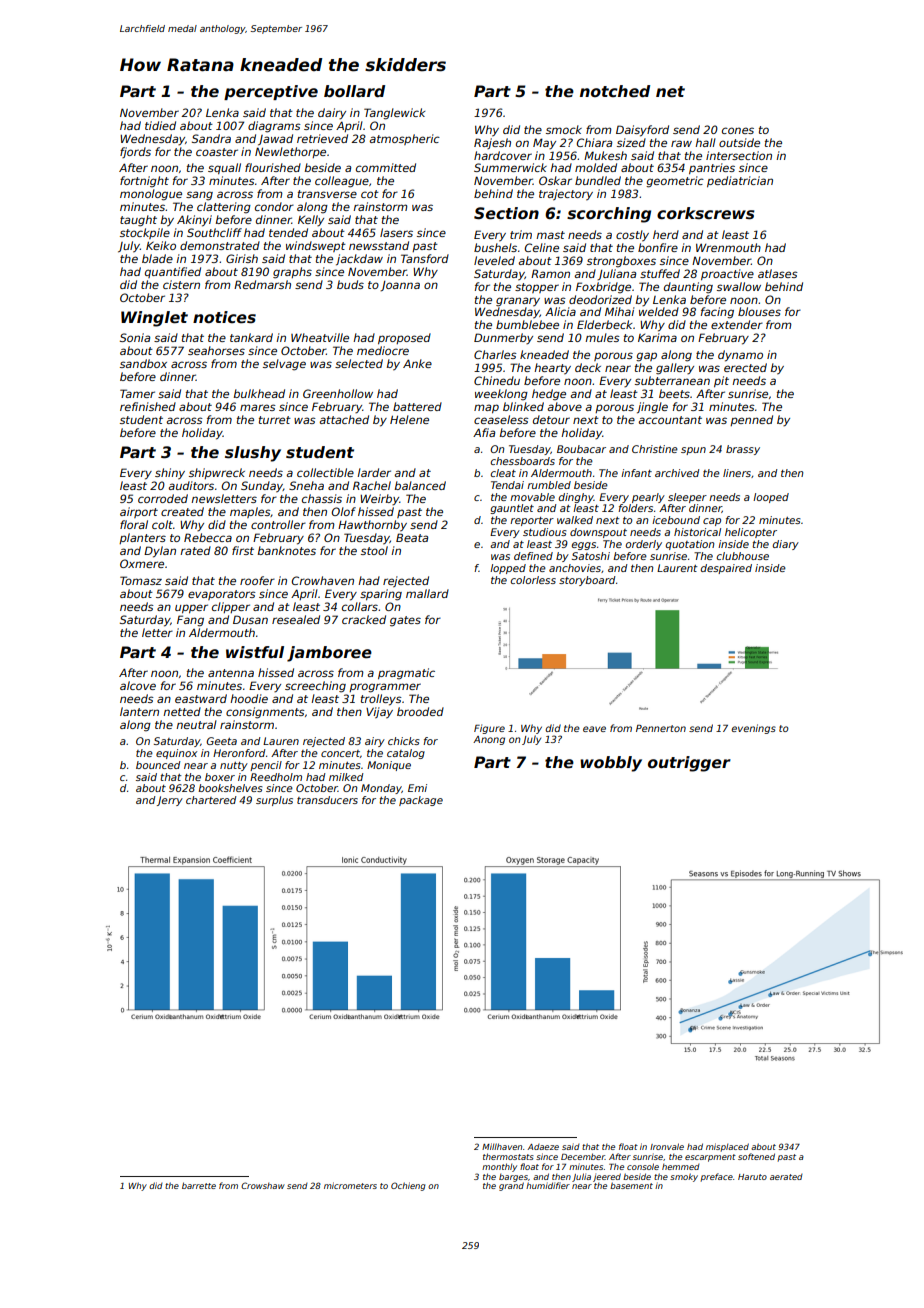  I want to click on Foxbridge, so click(603, 288).
